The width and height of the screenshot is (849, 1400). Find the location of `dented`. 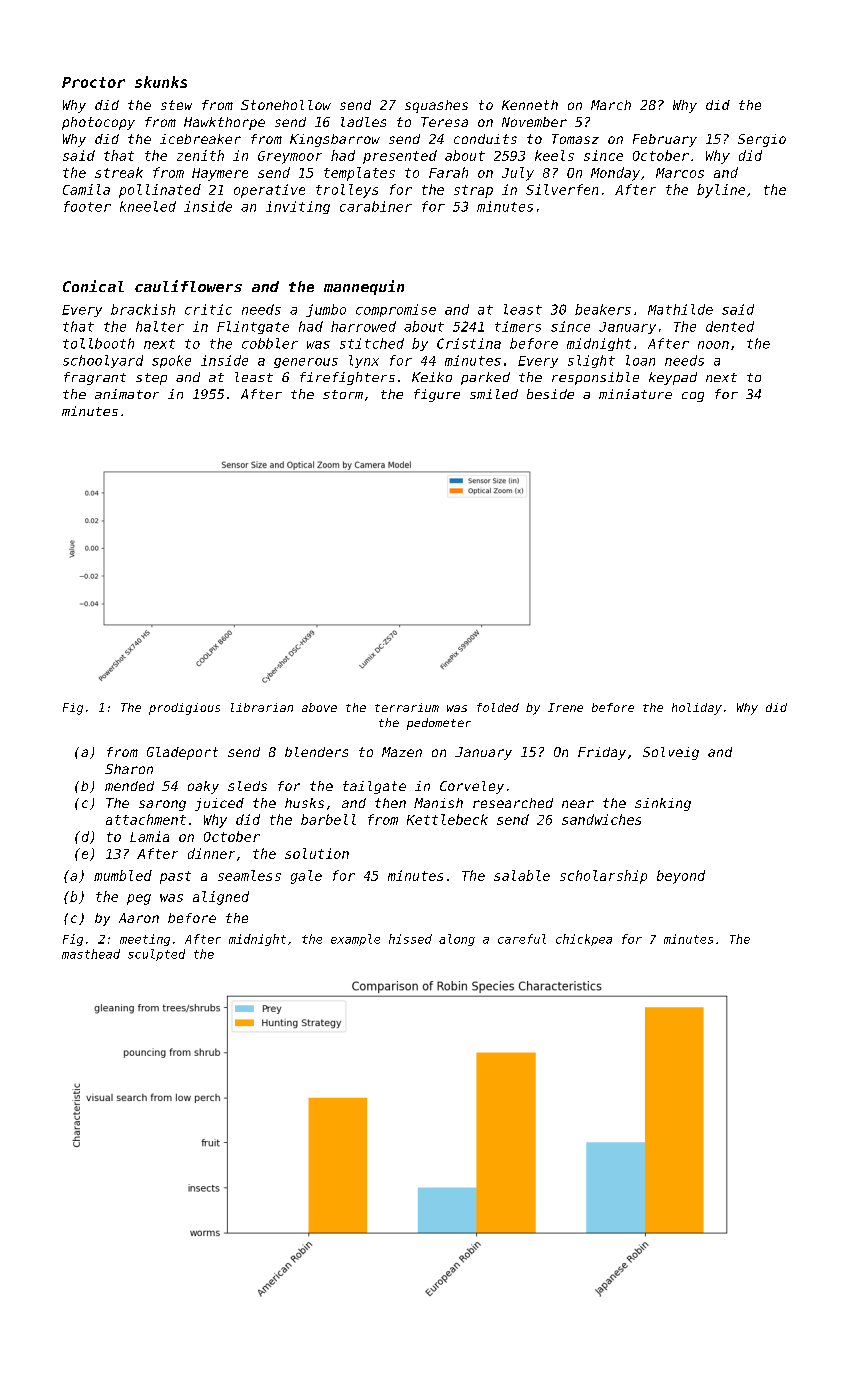

dented is located at coordinates (730, 326).
